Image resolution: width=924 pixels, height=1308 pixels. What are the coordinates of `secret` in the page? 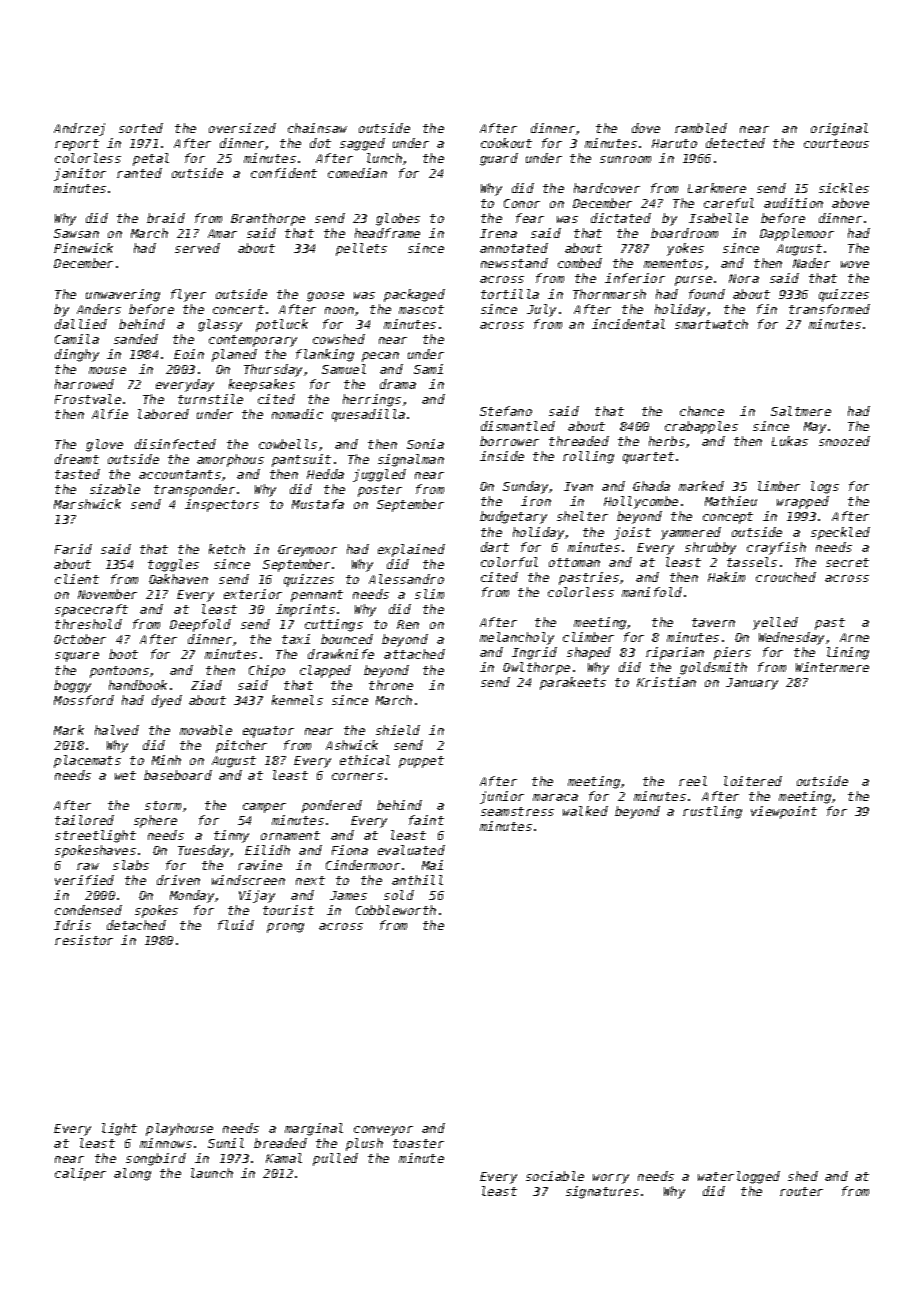 It's located at (847, 562).
